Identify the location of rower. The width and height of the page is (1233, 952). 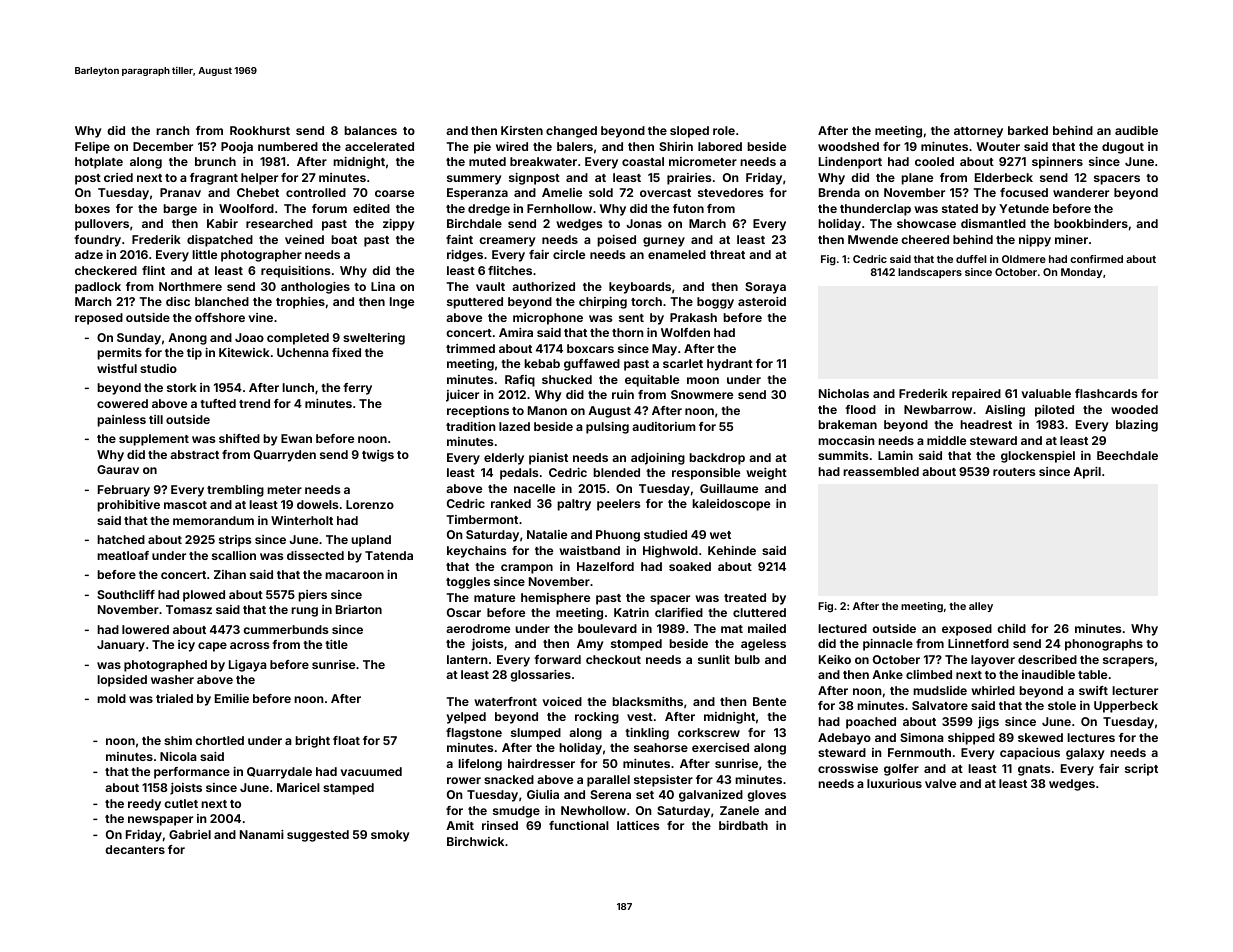
(464, 780).
